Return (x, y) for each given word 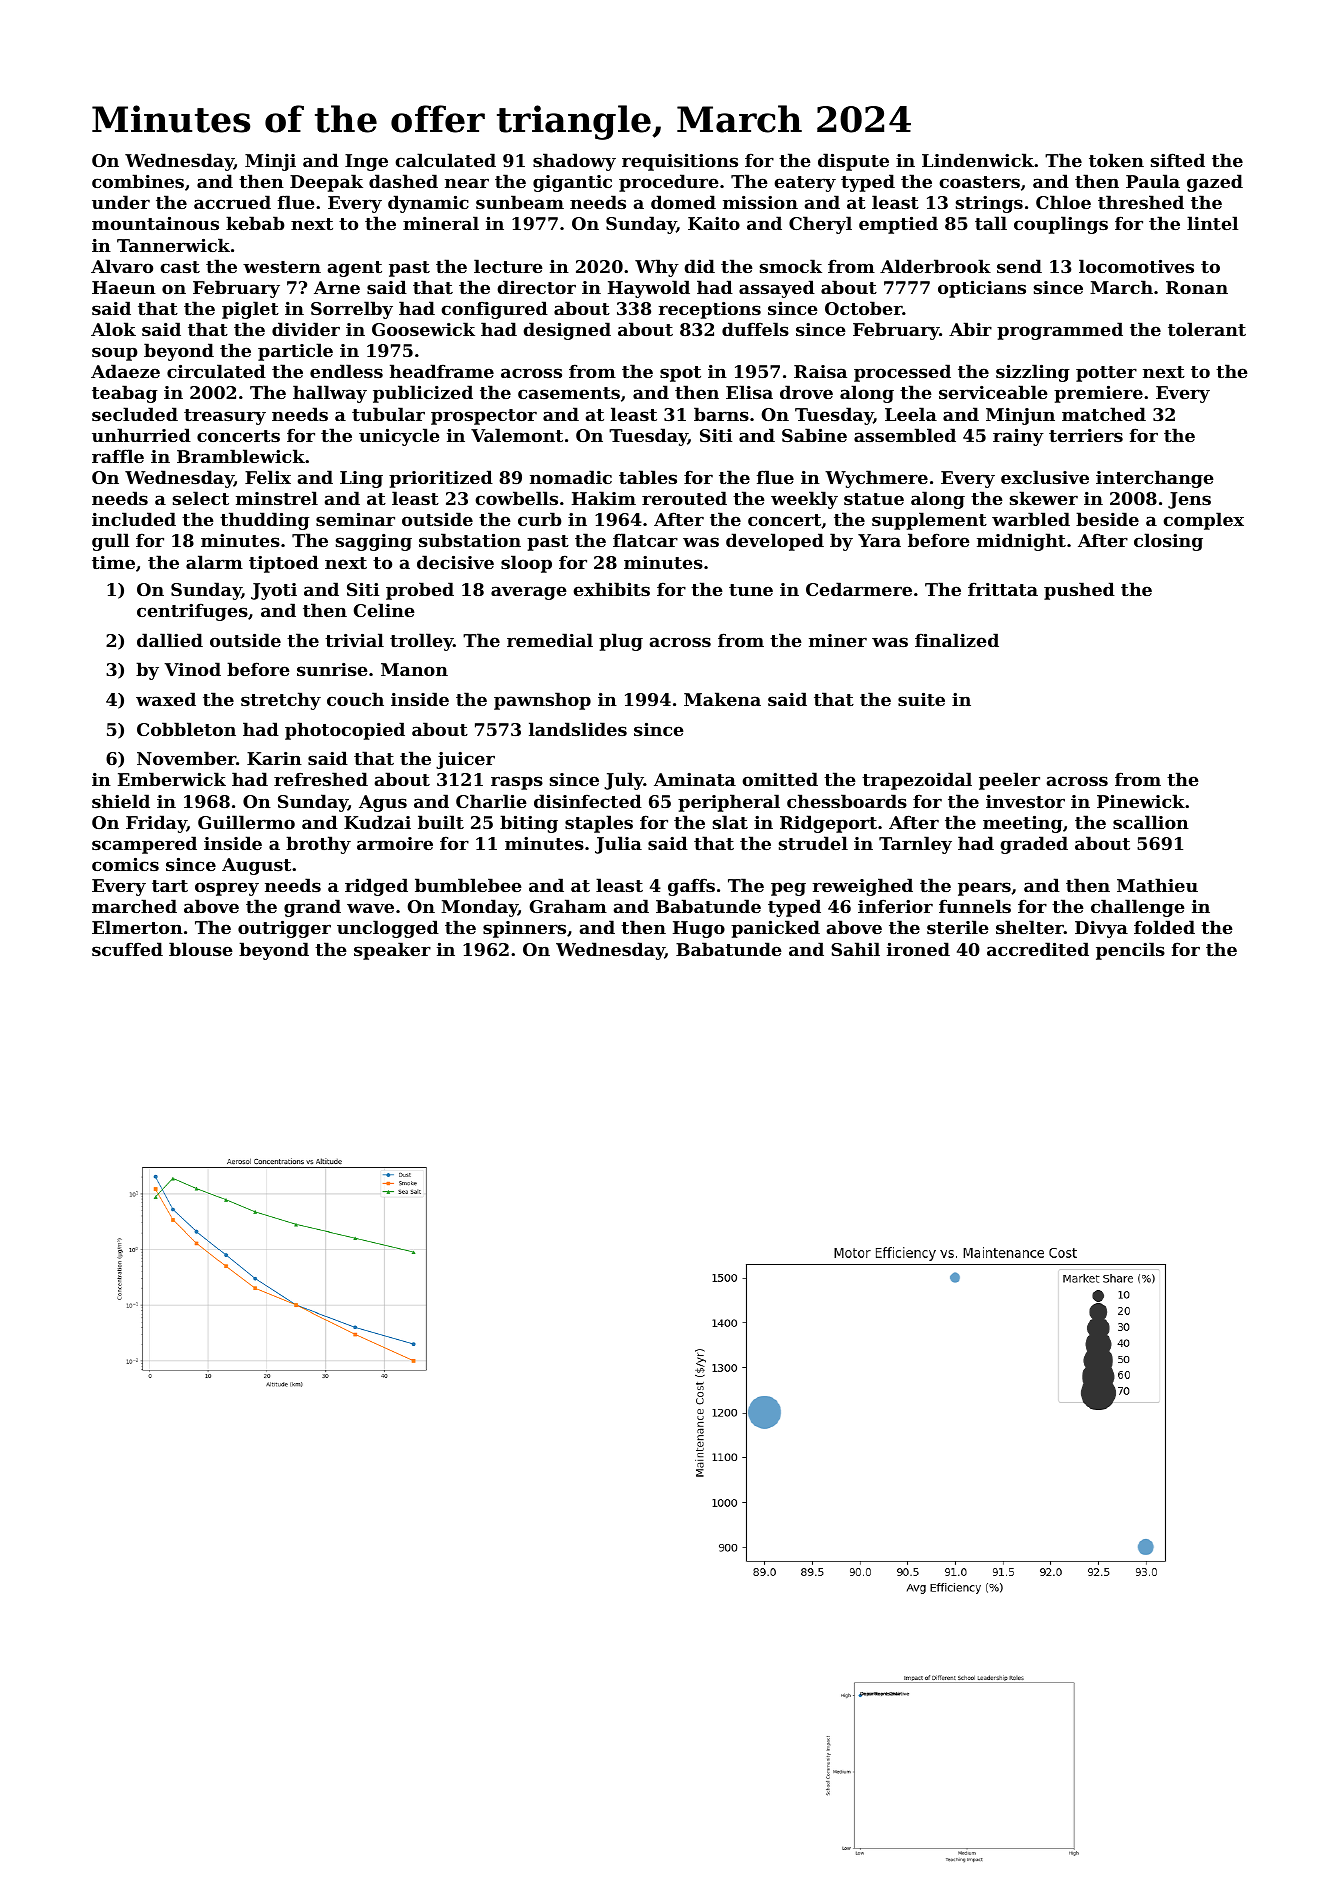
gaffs (691, 887)
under (121, 202)
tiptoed (284, 564)
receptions (710, 310)
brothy (318, 845)
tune (751, 590)
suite (921, 699)
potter (1106, 374)
